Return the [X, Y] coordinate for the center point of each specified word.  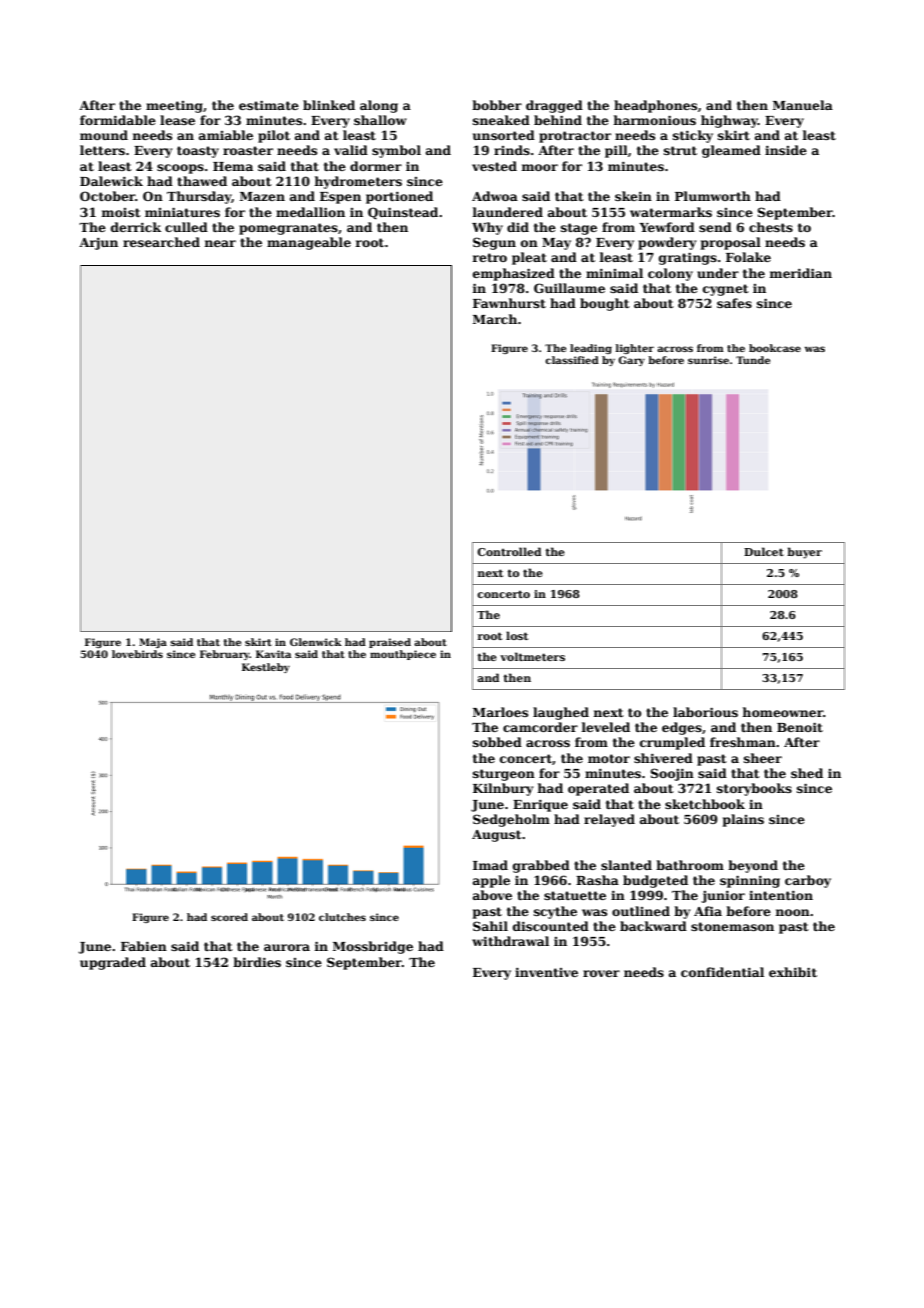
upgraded [113, 963]
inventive [546, 972]
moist [121, 212]
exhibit [793, 972]
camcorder [540, 727]
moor [539, 167]
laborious [705, 712]
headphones [655, 106]
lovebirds [137, 654]
